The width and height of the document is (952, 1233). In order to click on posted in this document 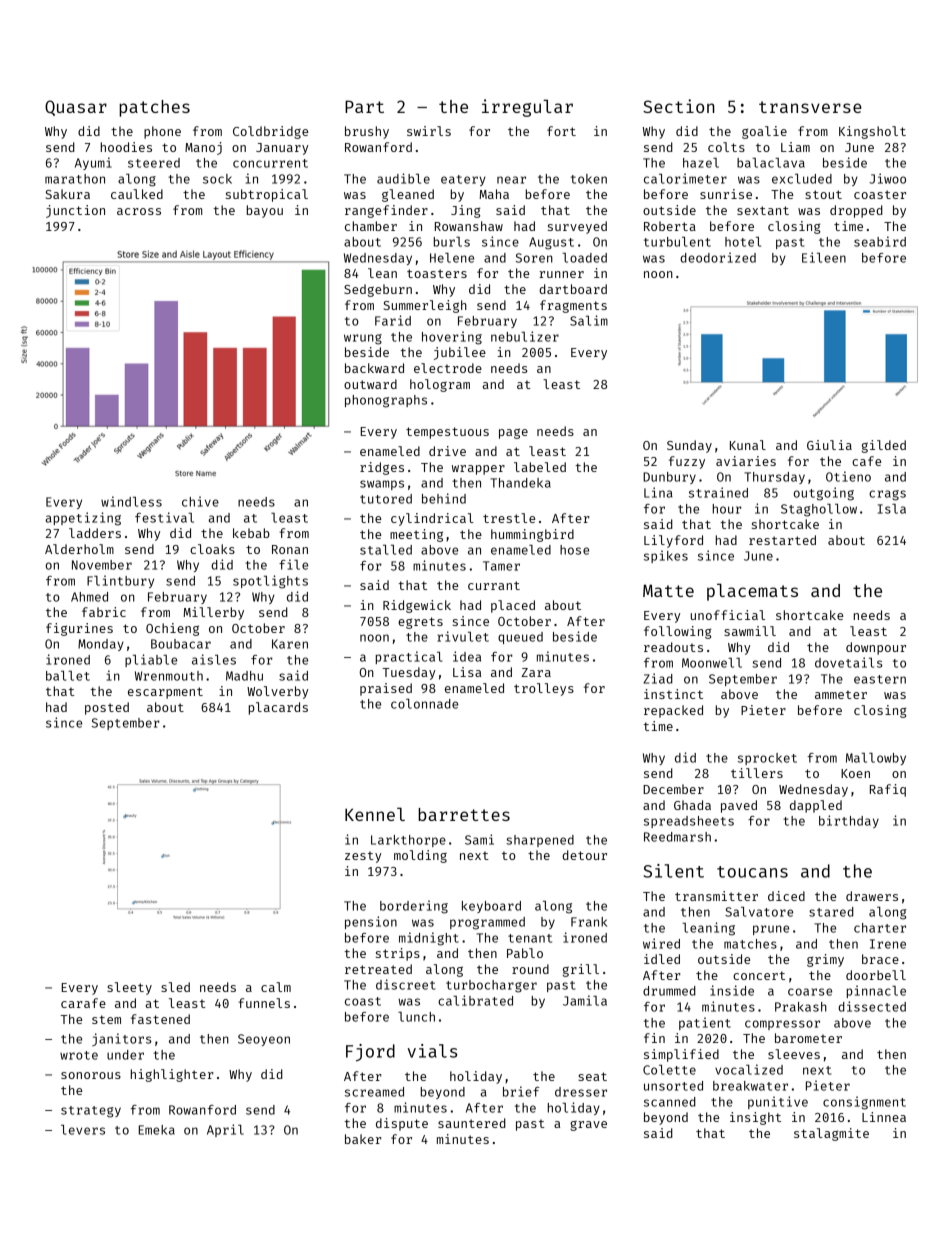, I will do `click(107, 708)`.
